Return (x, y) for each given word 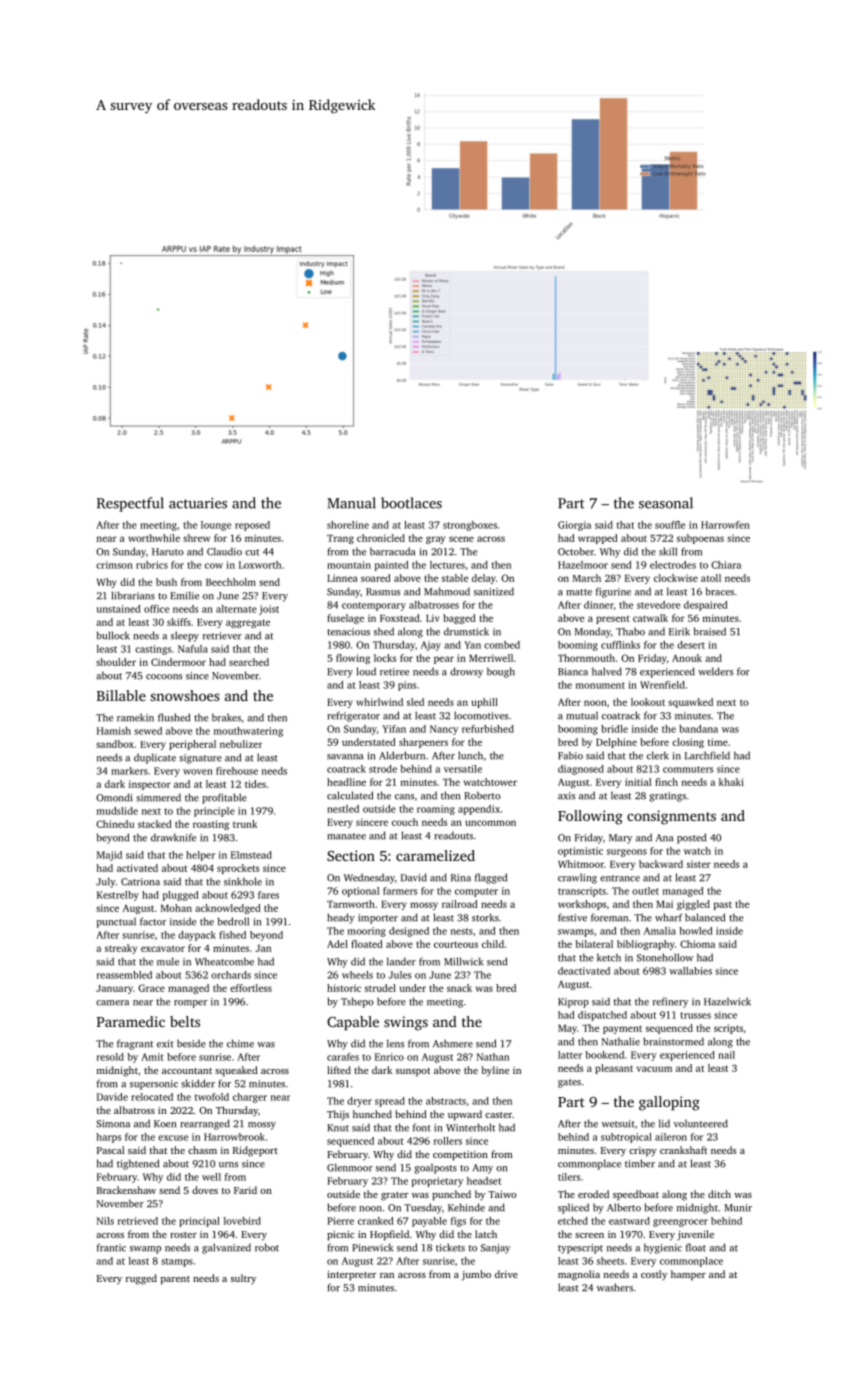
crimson (114, 565)
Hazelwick (727, 1001)
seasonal (666, 503)
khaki (731, 782)
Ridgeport (255, 1151)
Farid (245, 1190)
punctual (116, 923)
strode (383, 769)
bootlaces (411, 503)
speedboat (636, 1195)
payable (429, 1222)
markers (129, 771)
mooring (367, 932)
